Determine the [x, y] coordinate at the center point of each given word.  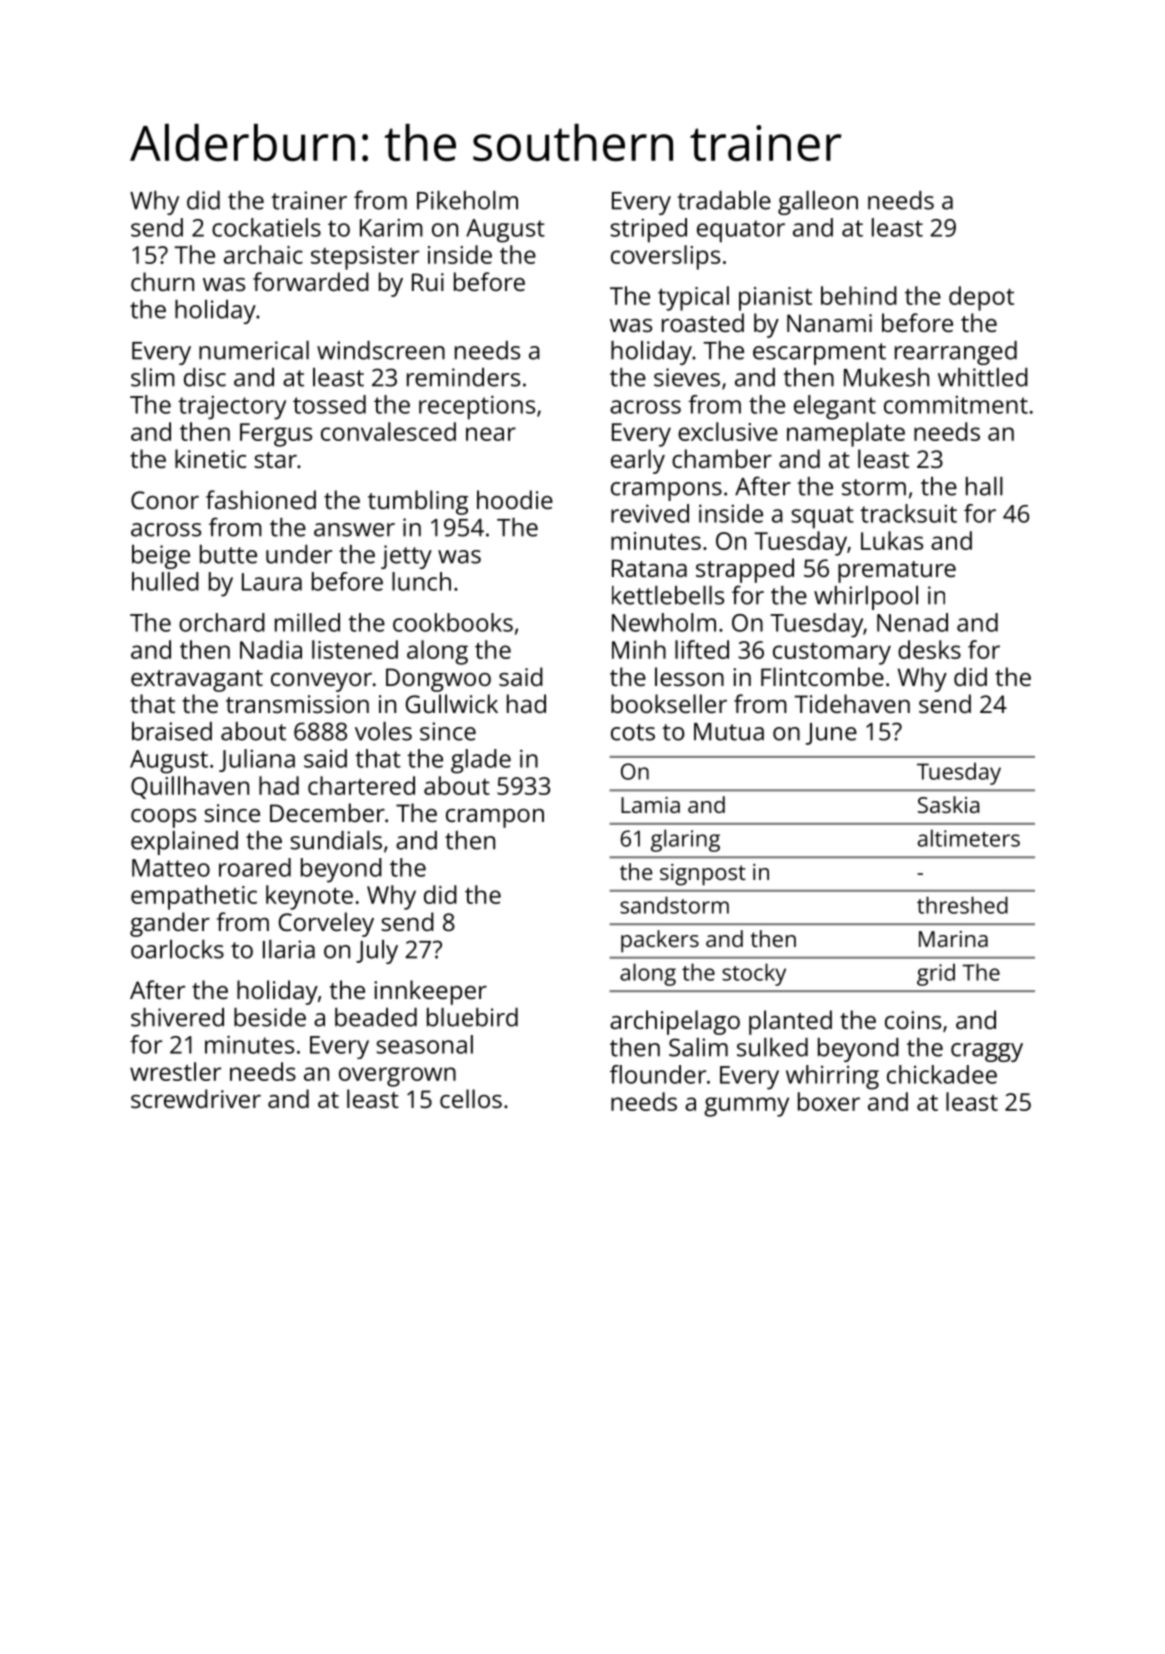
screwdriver [196, 1098]
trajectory [232, 407]
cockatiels [266, 227]
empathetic [194, 897]
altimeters [969, 838]
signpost [703, 875]
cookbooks [453, 622]
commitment [956, 404]
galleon [818, 203]
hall [984, 486]
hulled [165, 581]
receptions [477, 407]
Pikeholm [467, 200]
